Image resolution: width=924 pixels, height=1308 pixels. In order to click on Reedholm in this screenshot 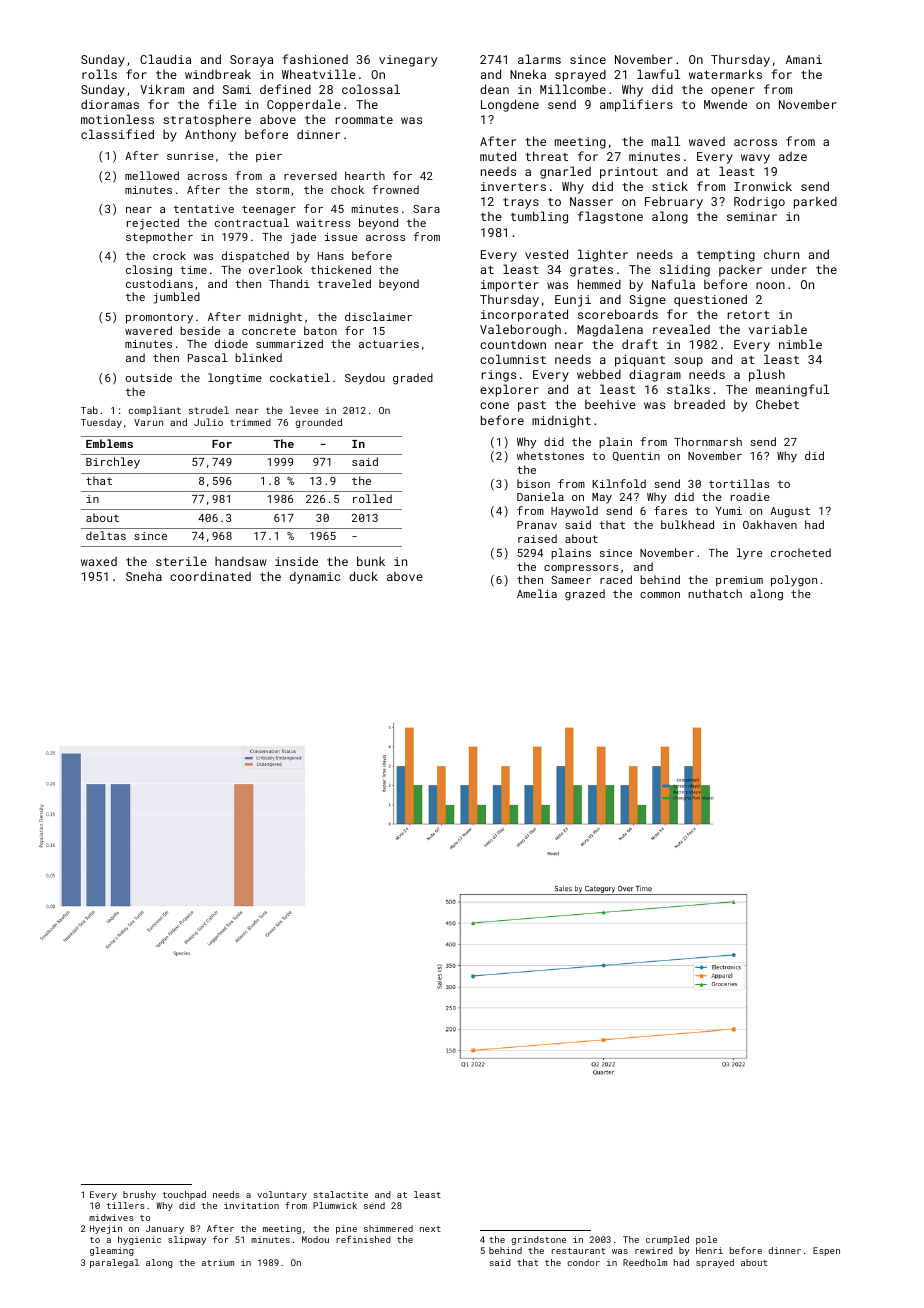, I will do `click(645, 1262)`.
